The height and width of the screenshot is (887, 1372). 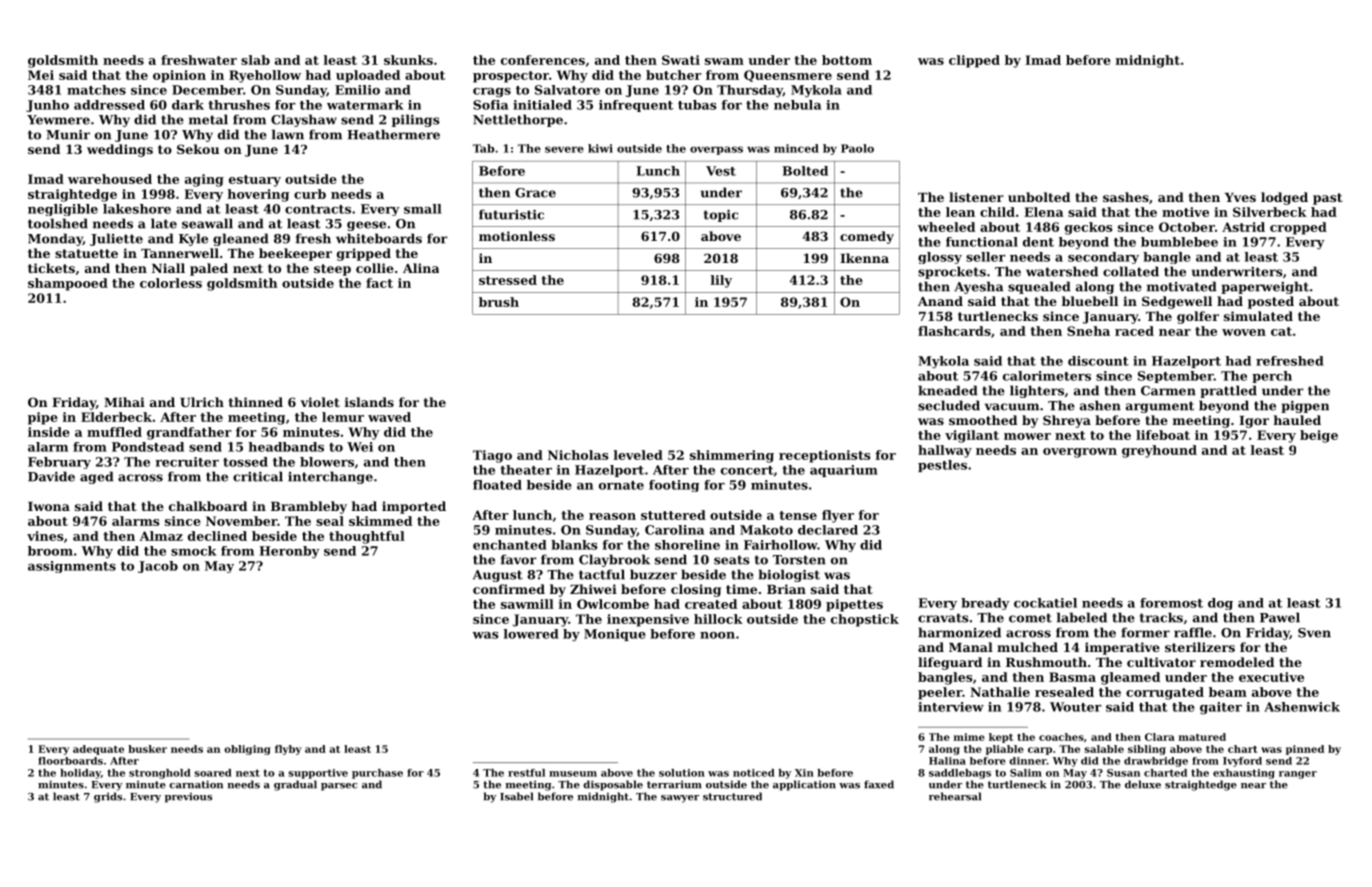 I want to click on clipped, so click(x=974, y=61).
